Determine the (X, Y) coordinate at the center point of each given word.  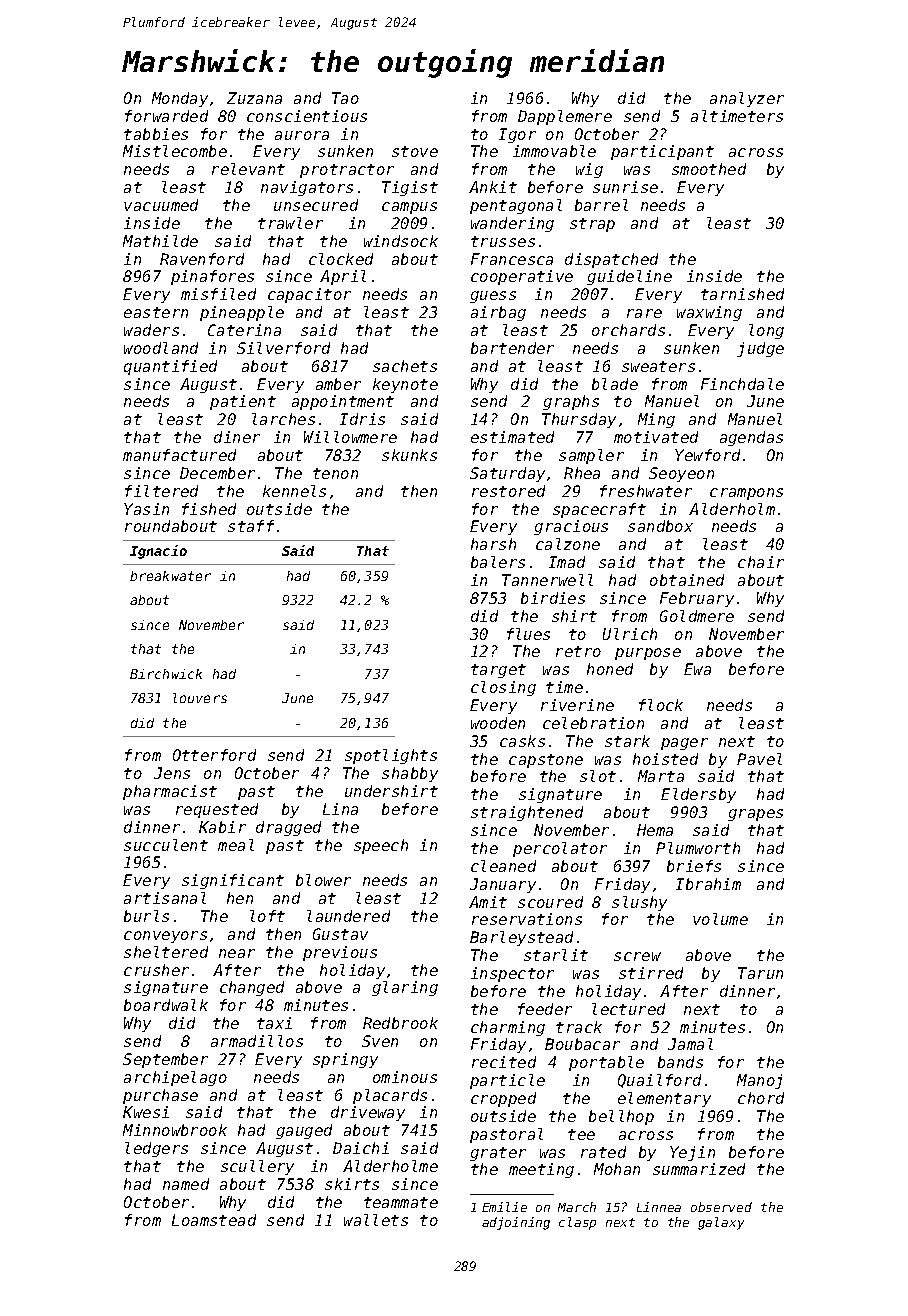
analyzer (747, 99)
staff (251, 526)
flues (528, 634)
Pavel (759, 759)
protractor (347, 171)
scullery (257, 1167)
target (498, 671)
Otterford (214, 755)
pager (684, 744)
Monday (180, 99)
